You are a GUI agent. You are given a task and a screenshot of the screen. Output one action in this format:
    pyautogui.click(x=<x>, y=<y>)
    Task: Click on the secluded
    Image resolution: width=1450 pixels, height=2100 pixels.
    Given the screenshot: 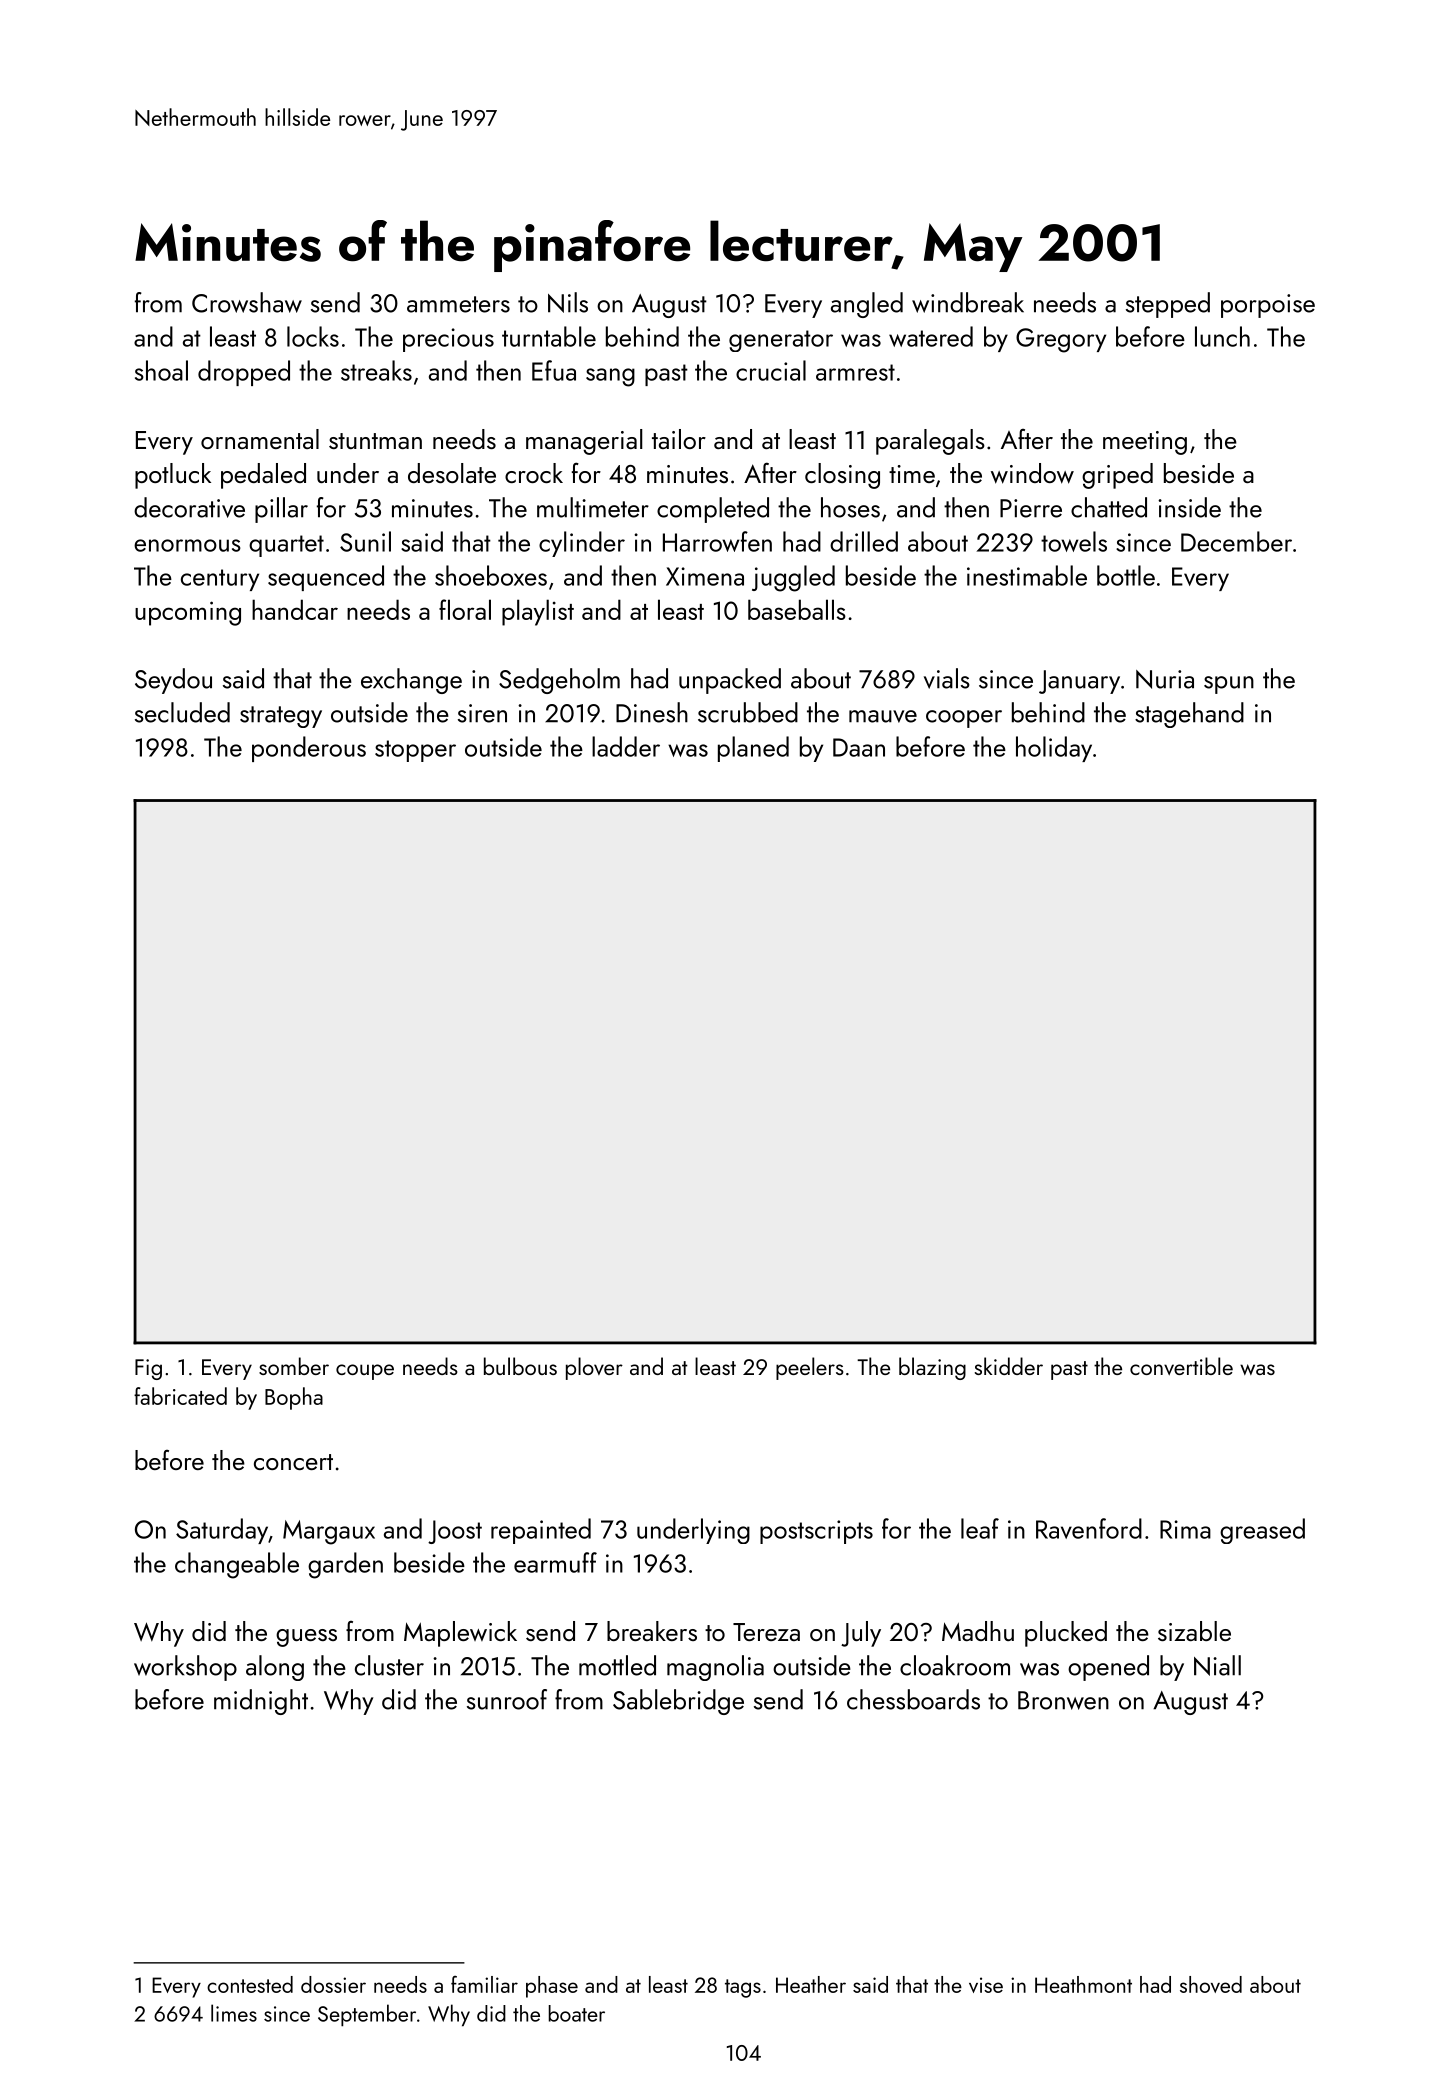 What is the action you would take?
    pyautogui.click(x=182, y=712)
